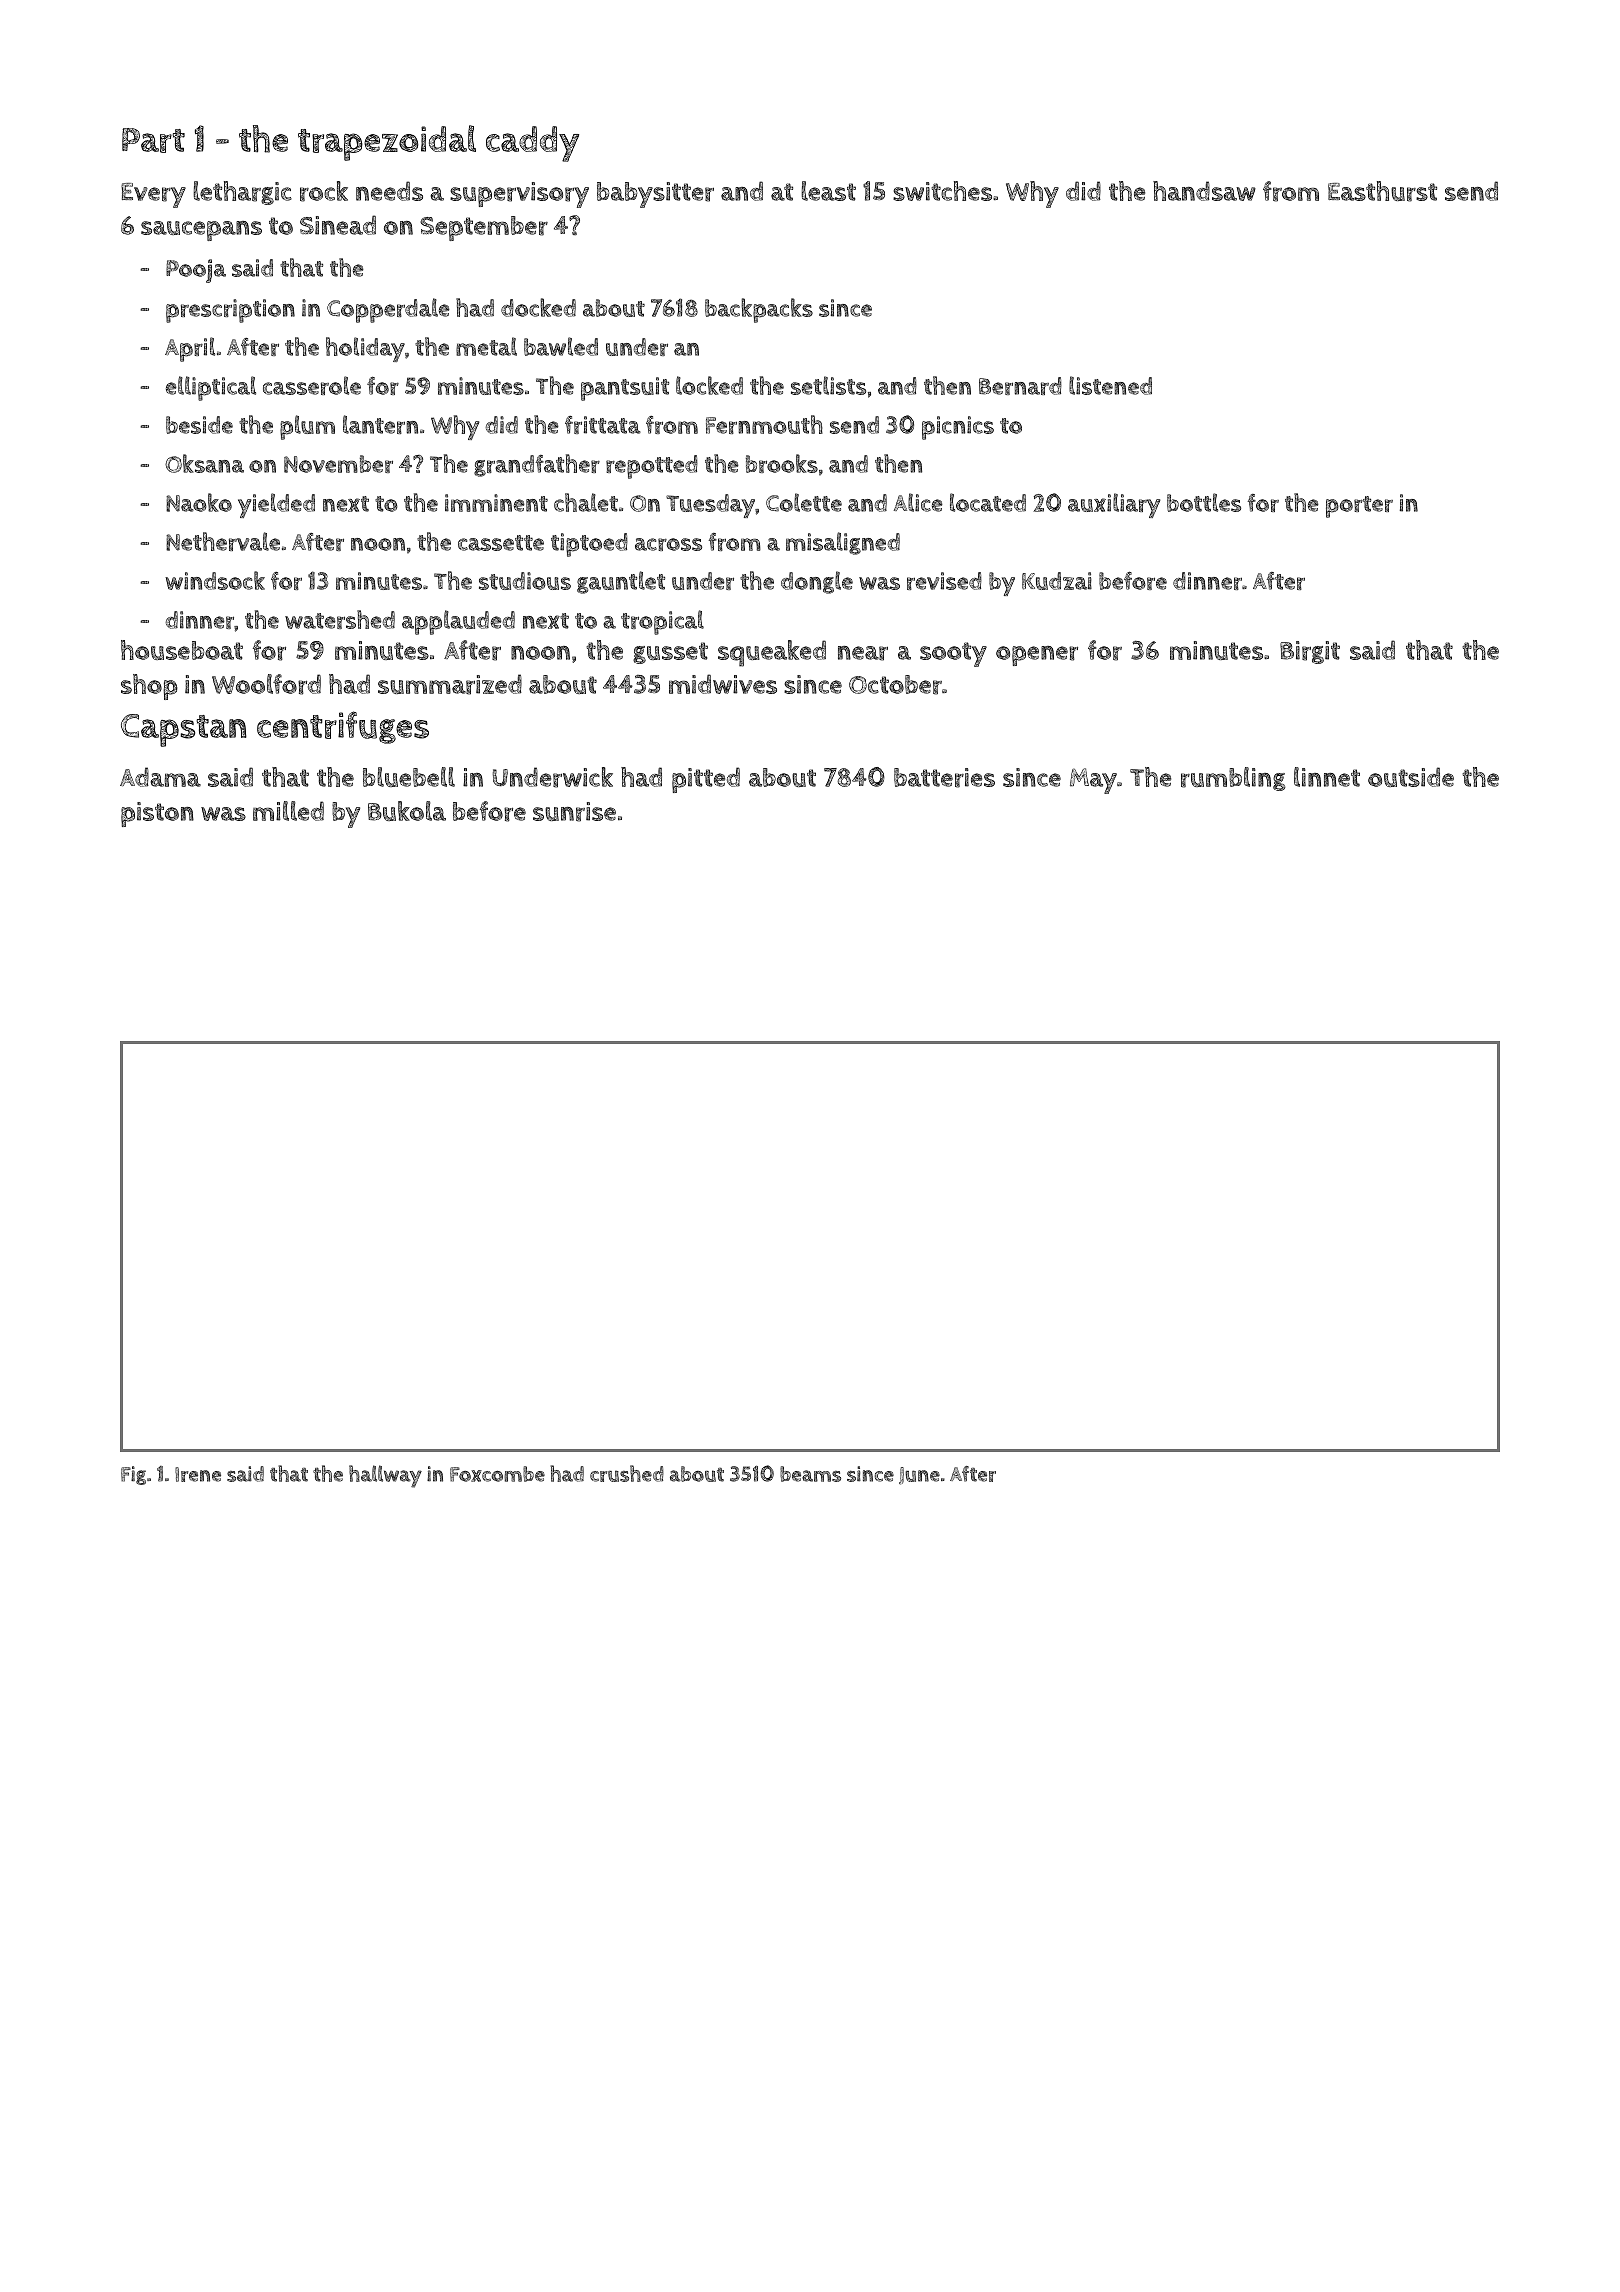  I want to click on docked, so click(538, 307).
